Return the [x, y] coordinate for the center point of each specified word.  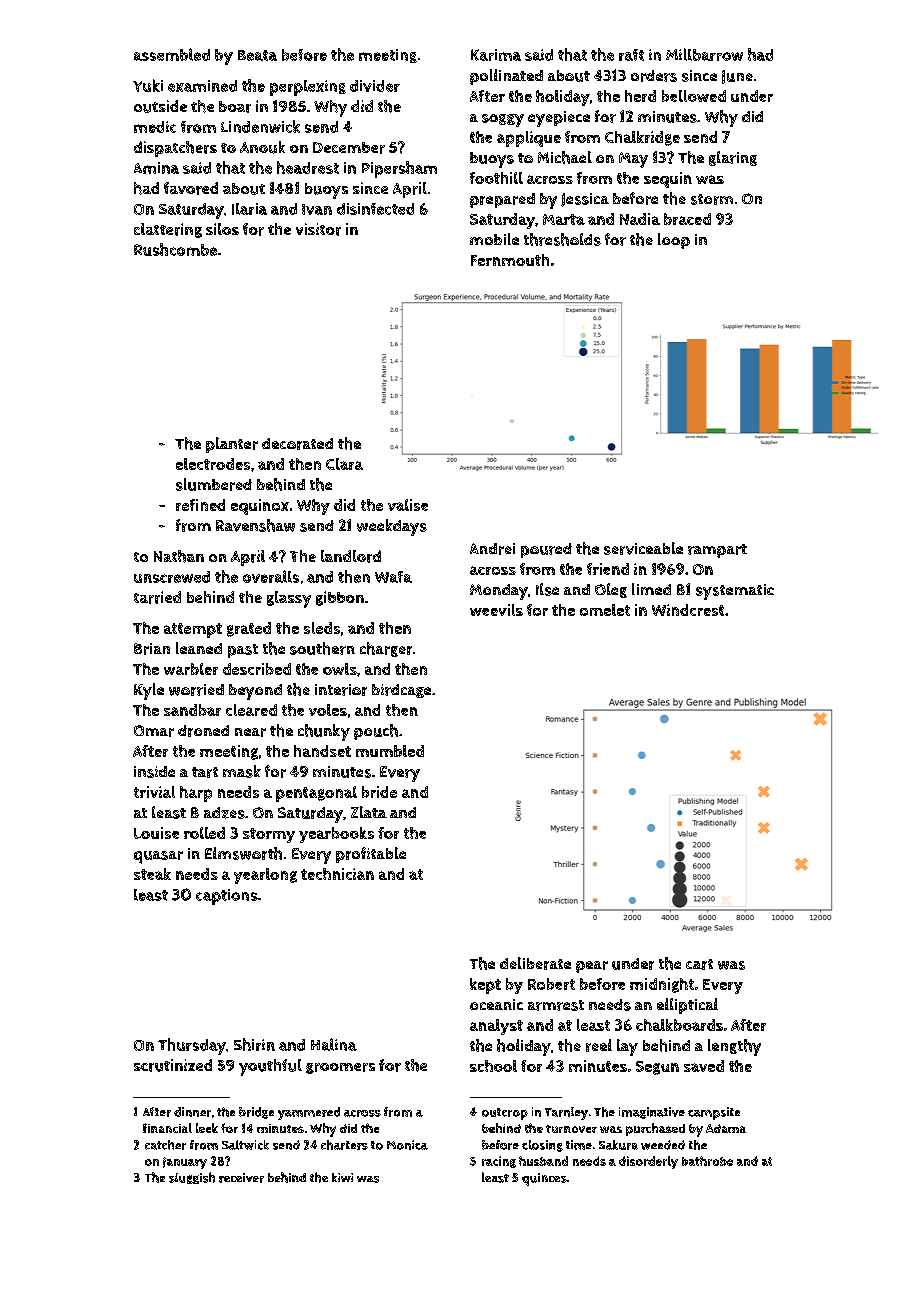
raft [631, 55]
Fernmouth [510, 260]
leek [207, 1128]
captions [227, 897]
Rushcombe [175, 249]
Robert [551, 984]
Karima [496, 55]
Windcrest [688, 610]
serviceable [643, 548]
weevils [496, 610]
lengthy [734, 1047]
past [243, 651]
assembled [172, 54]
